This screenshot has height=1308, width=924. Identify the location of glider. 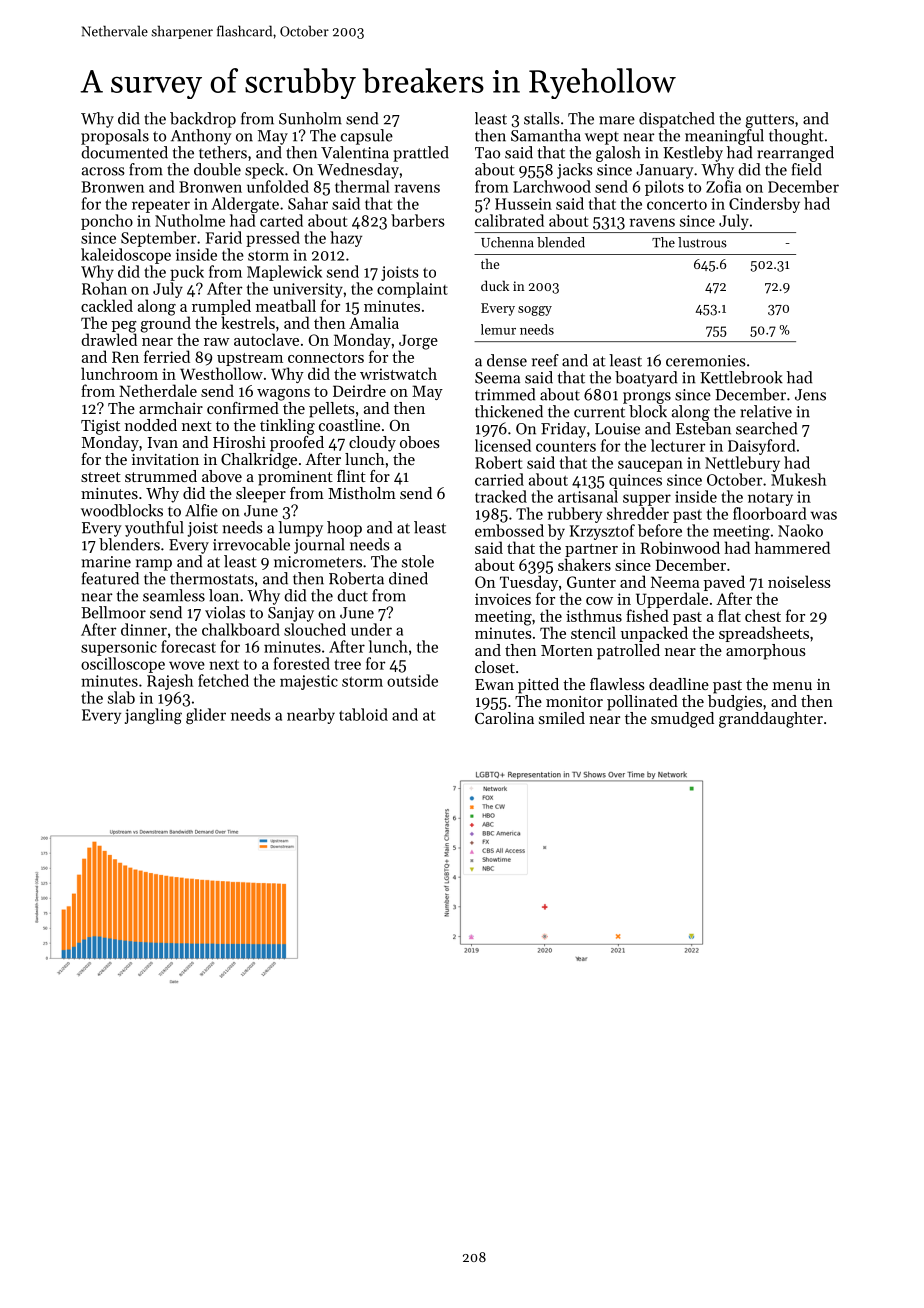
(206, 716).
